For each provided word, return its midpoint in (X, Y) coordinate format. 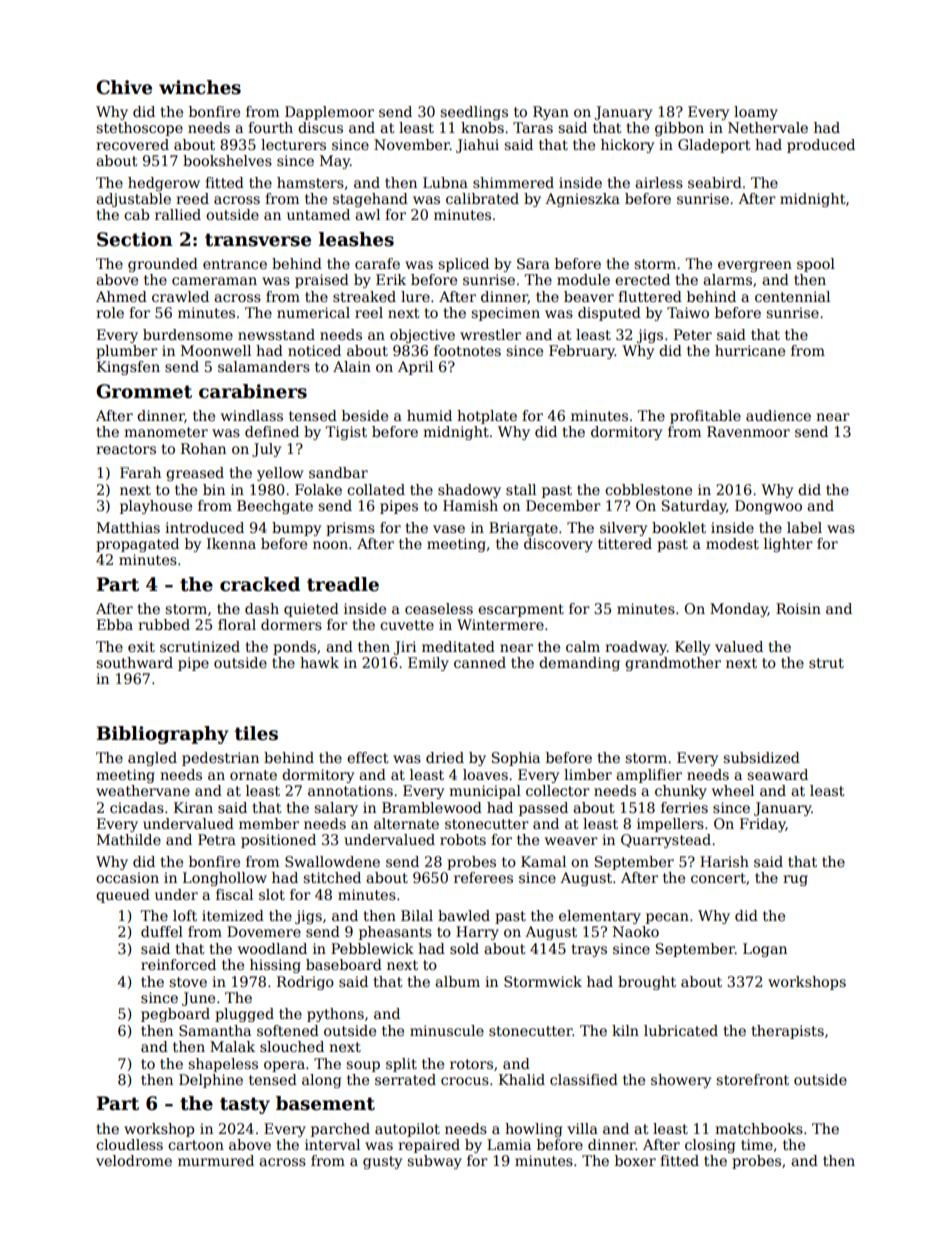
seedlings (474, 113)
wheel (733, 790)
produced (821, 146)
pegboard (175, 1015)
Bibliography (163, 735)
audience (778, 415)
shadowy (469, 491)
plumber (127, 352)
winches (200, 87)
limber (588, 774)
